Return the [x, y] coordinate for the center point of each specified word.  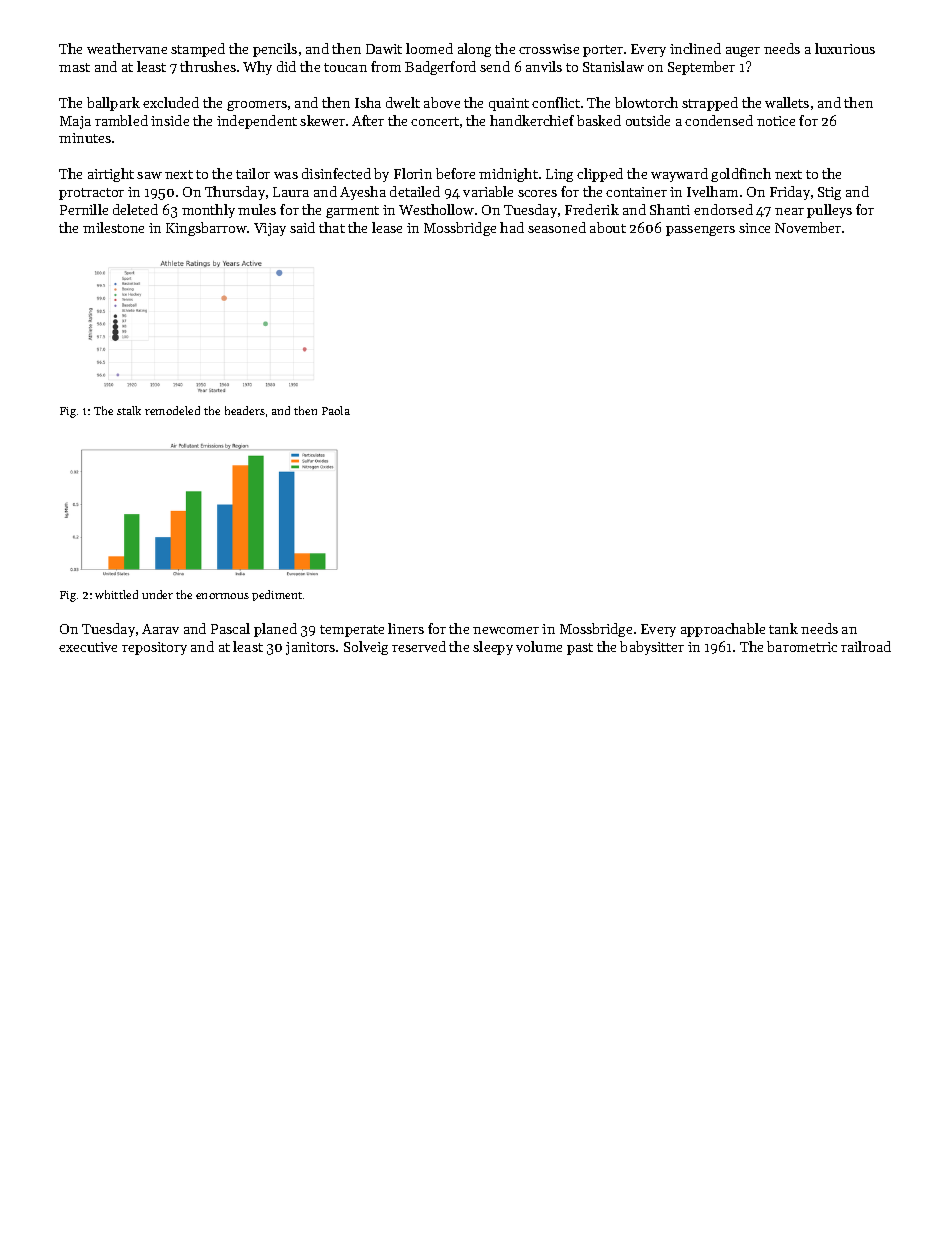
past [580, 649]
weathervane [127, 48]
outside [648, 120]
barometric [802, 646]
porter [603, 51]
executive [88, 647]
